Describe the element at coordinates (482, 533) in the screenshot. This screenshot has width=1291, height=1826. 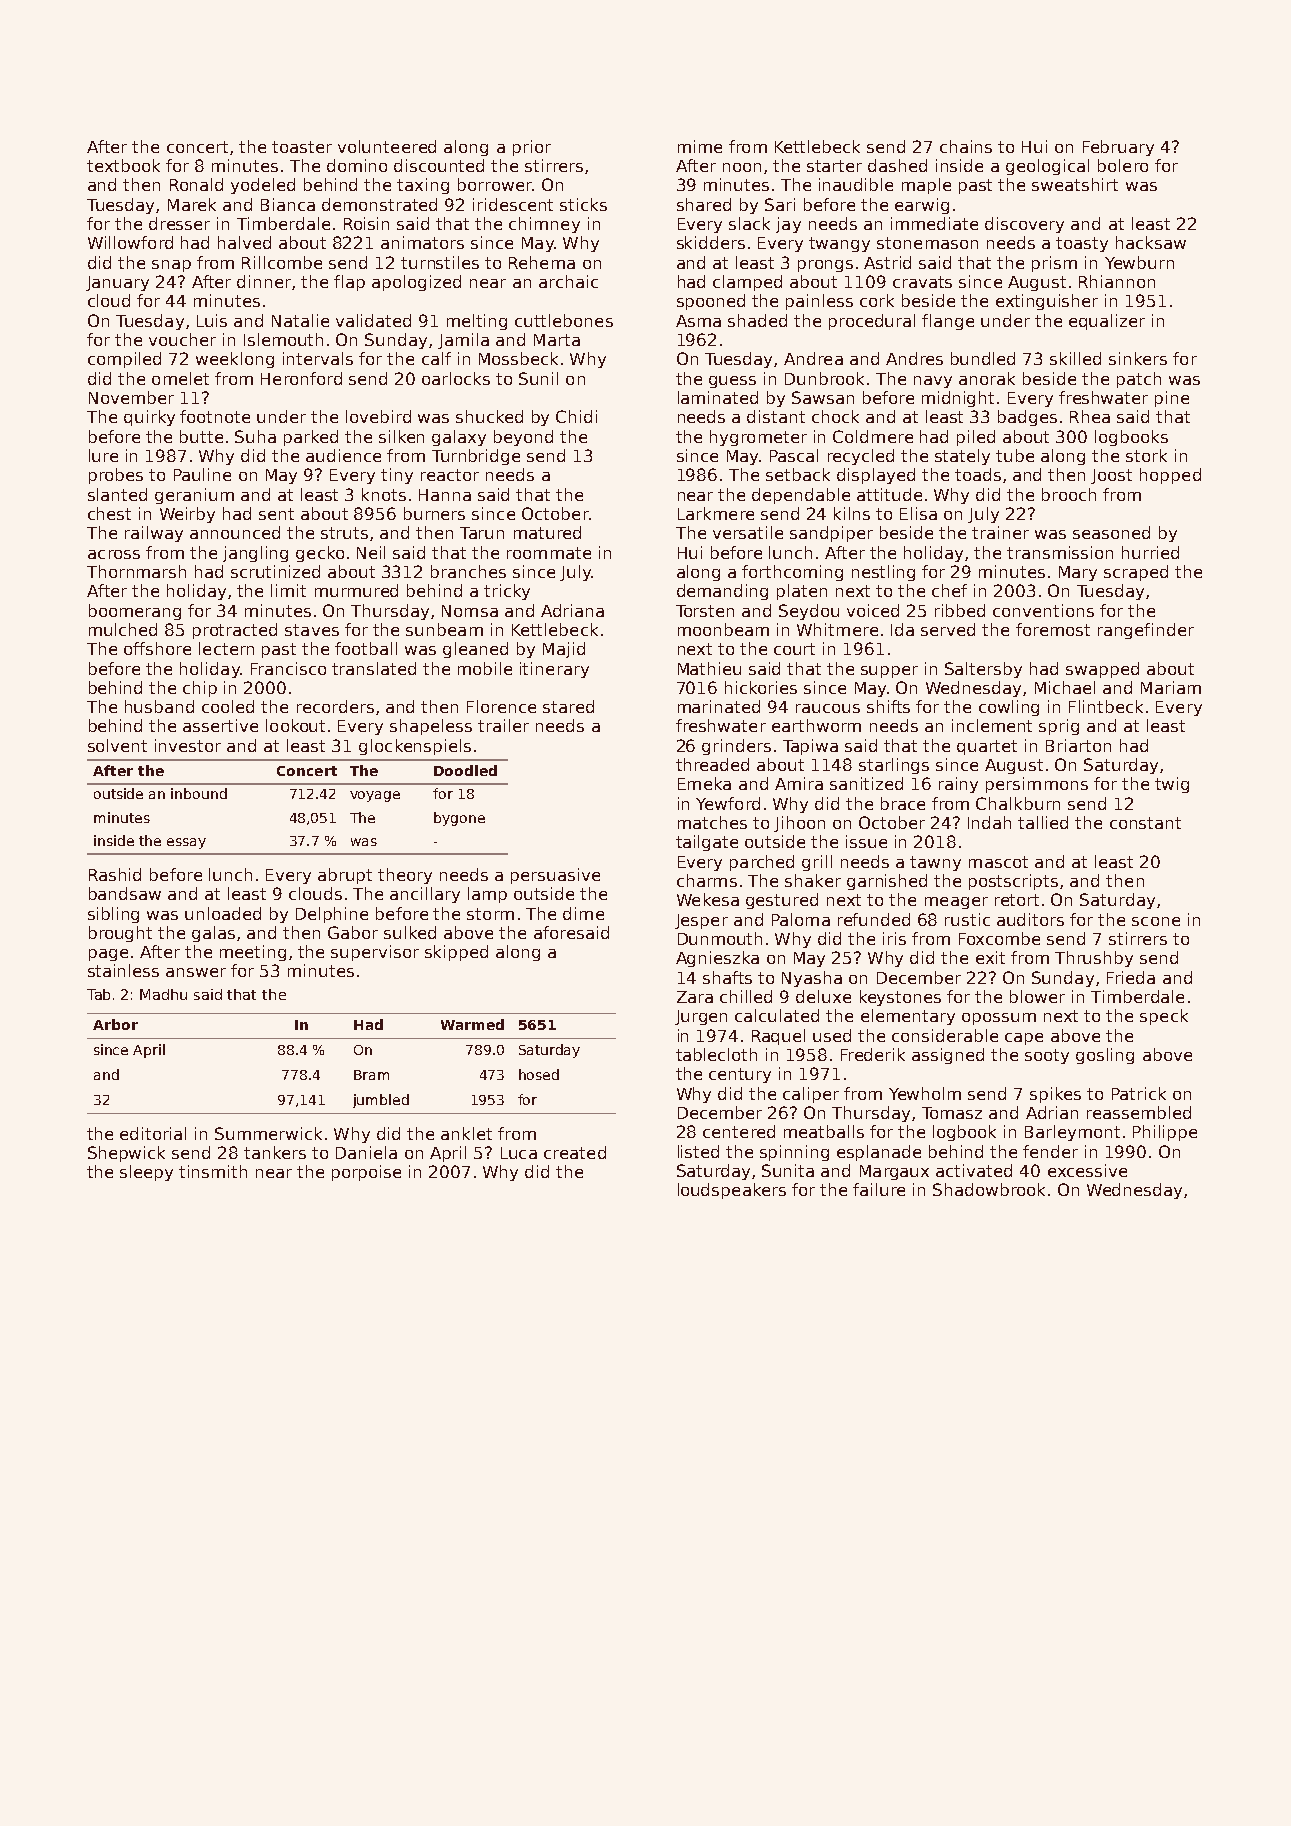
I see `Tarun` at that location.
